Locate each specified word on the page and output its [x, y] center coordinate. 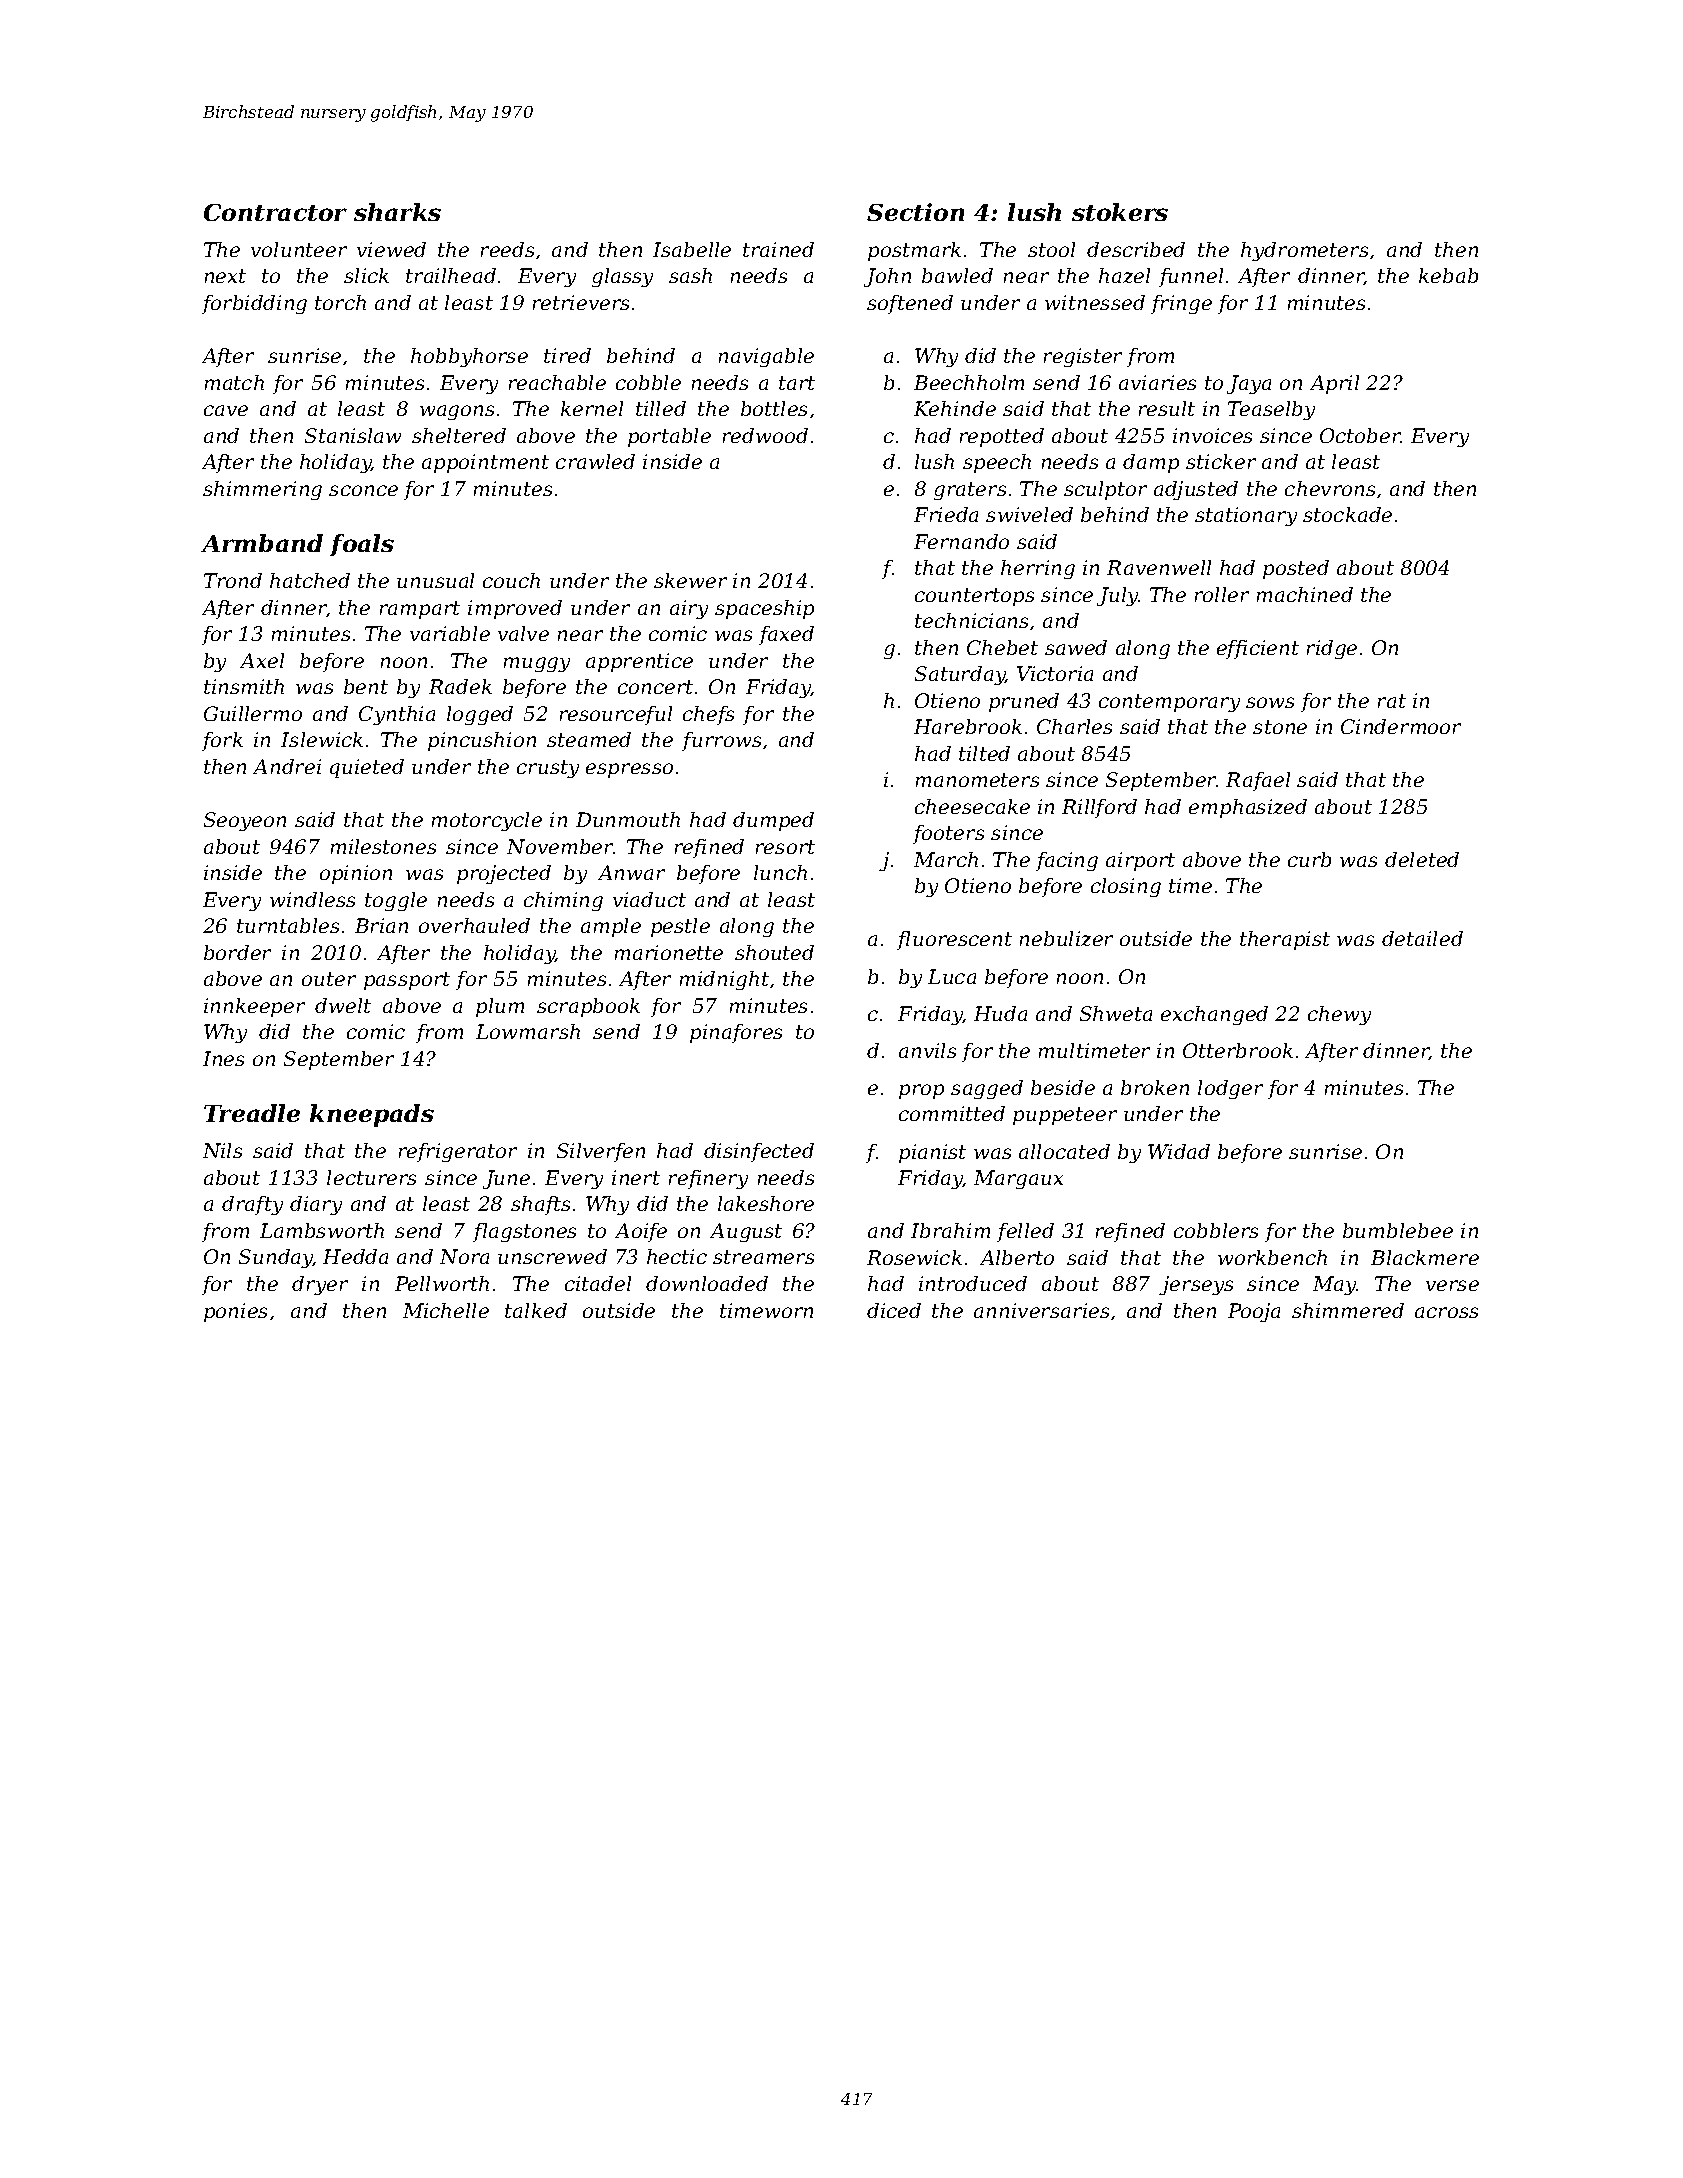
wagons [457, 412]
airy [689, 609]
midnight [724, 980]
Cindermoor [1401, 726]
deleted [1422, 859]
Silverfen [601, 1152]
